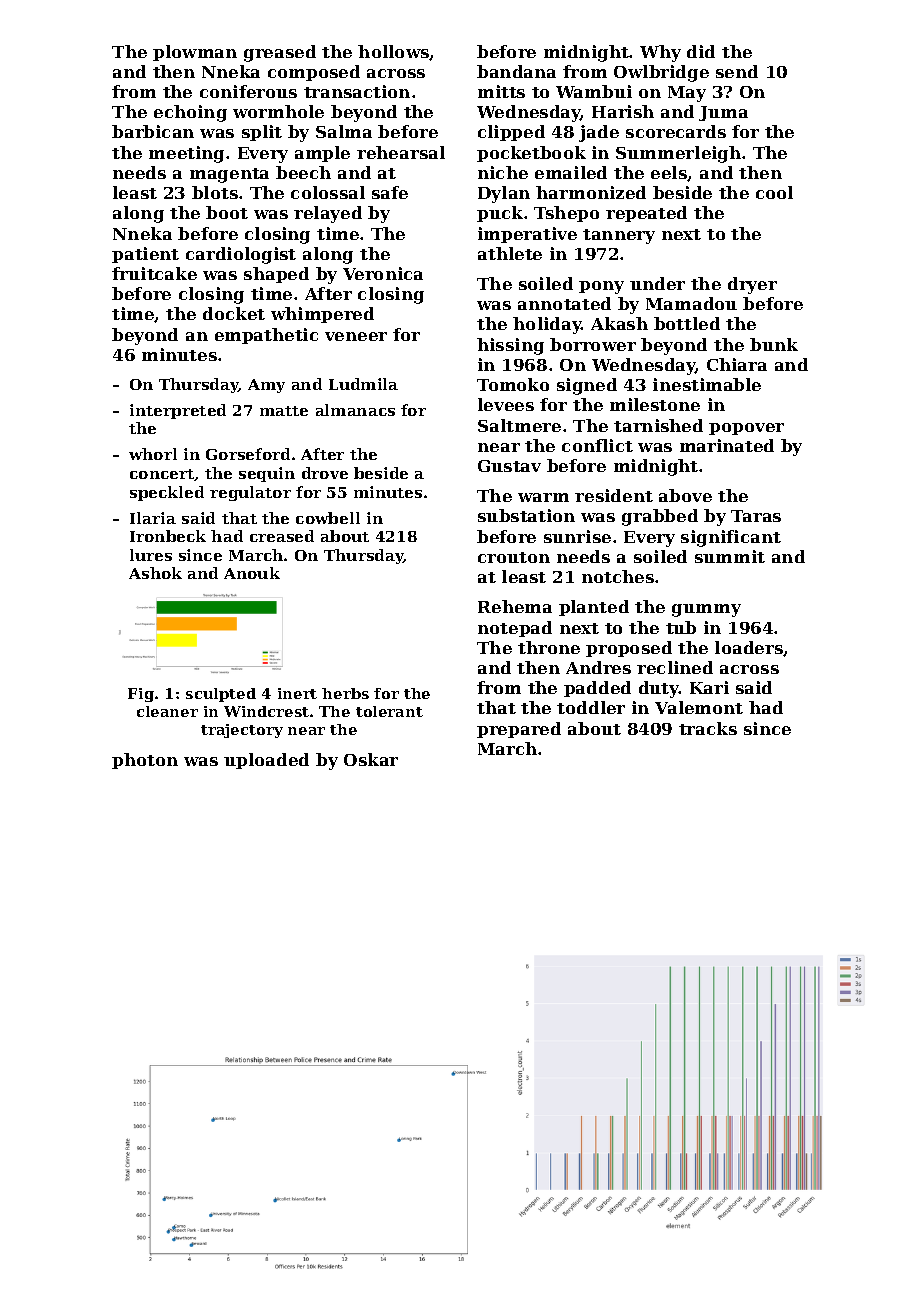 The width and height of the image is (924, 1308). I want to click on Harish, so click(623, 111).
